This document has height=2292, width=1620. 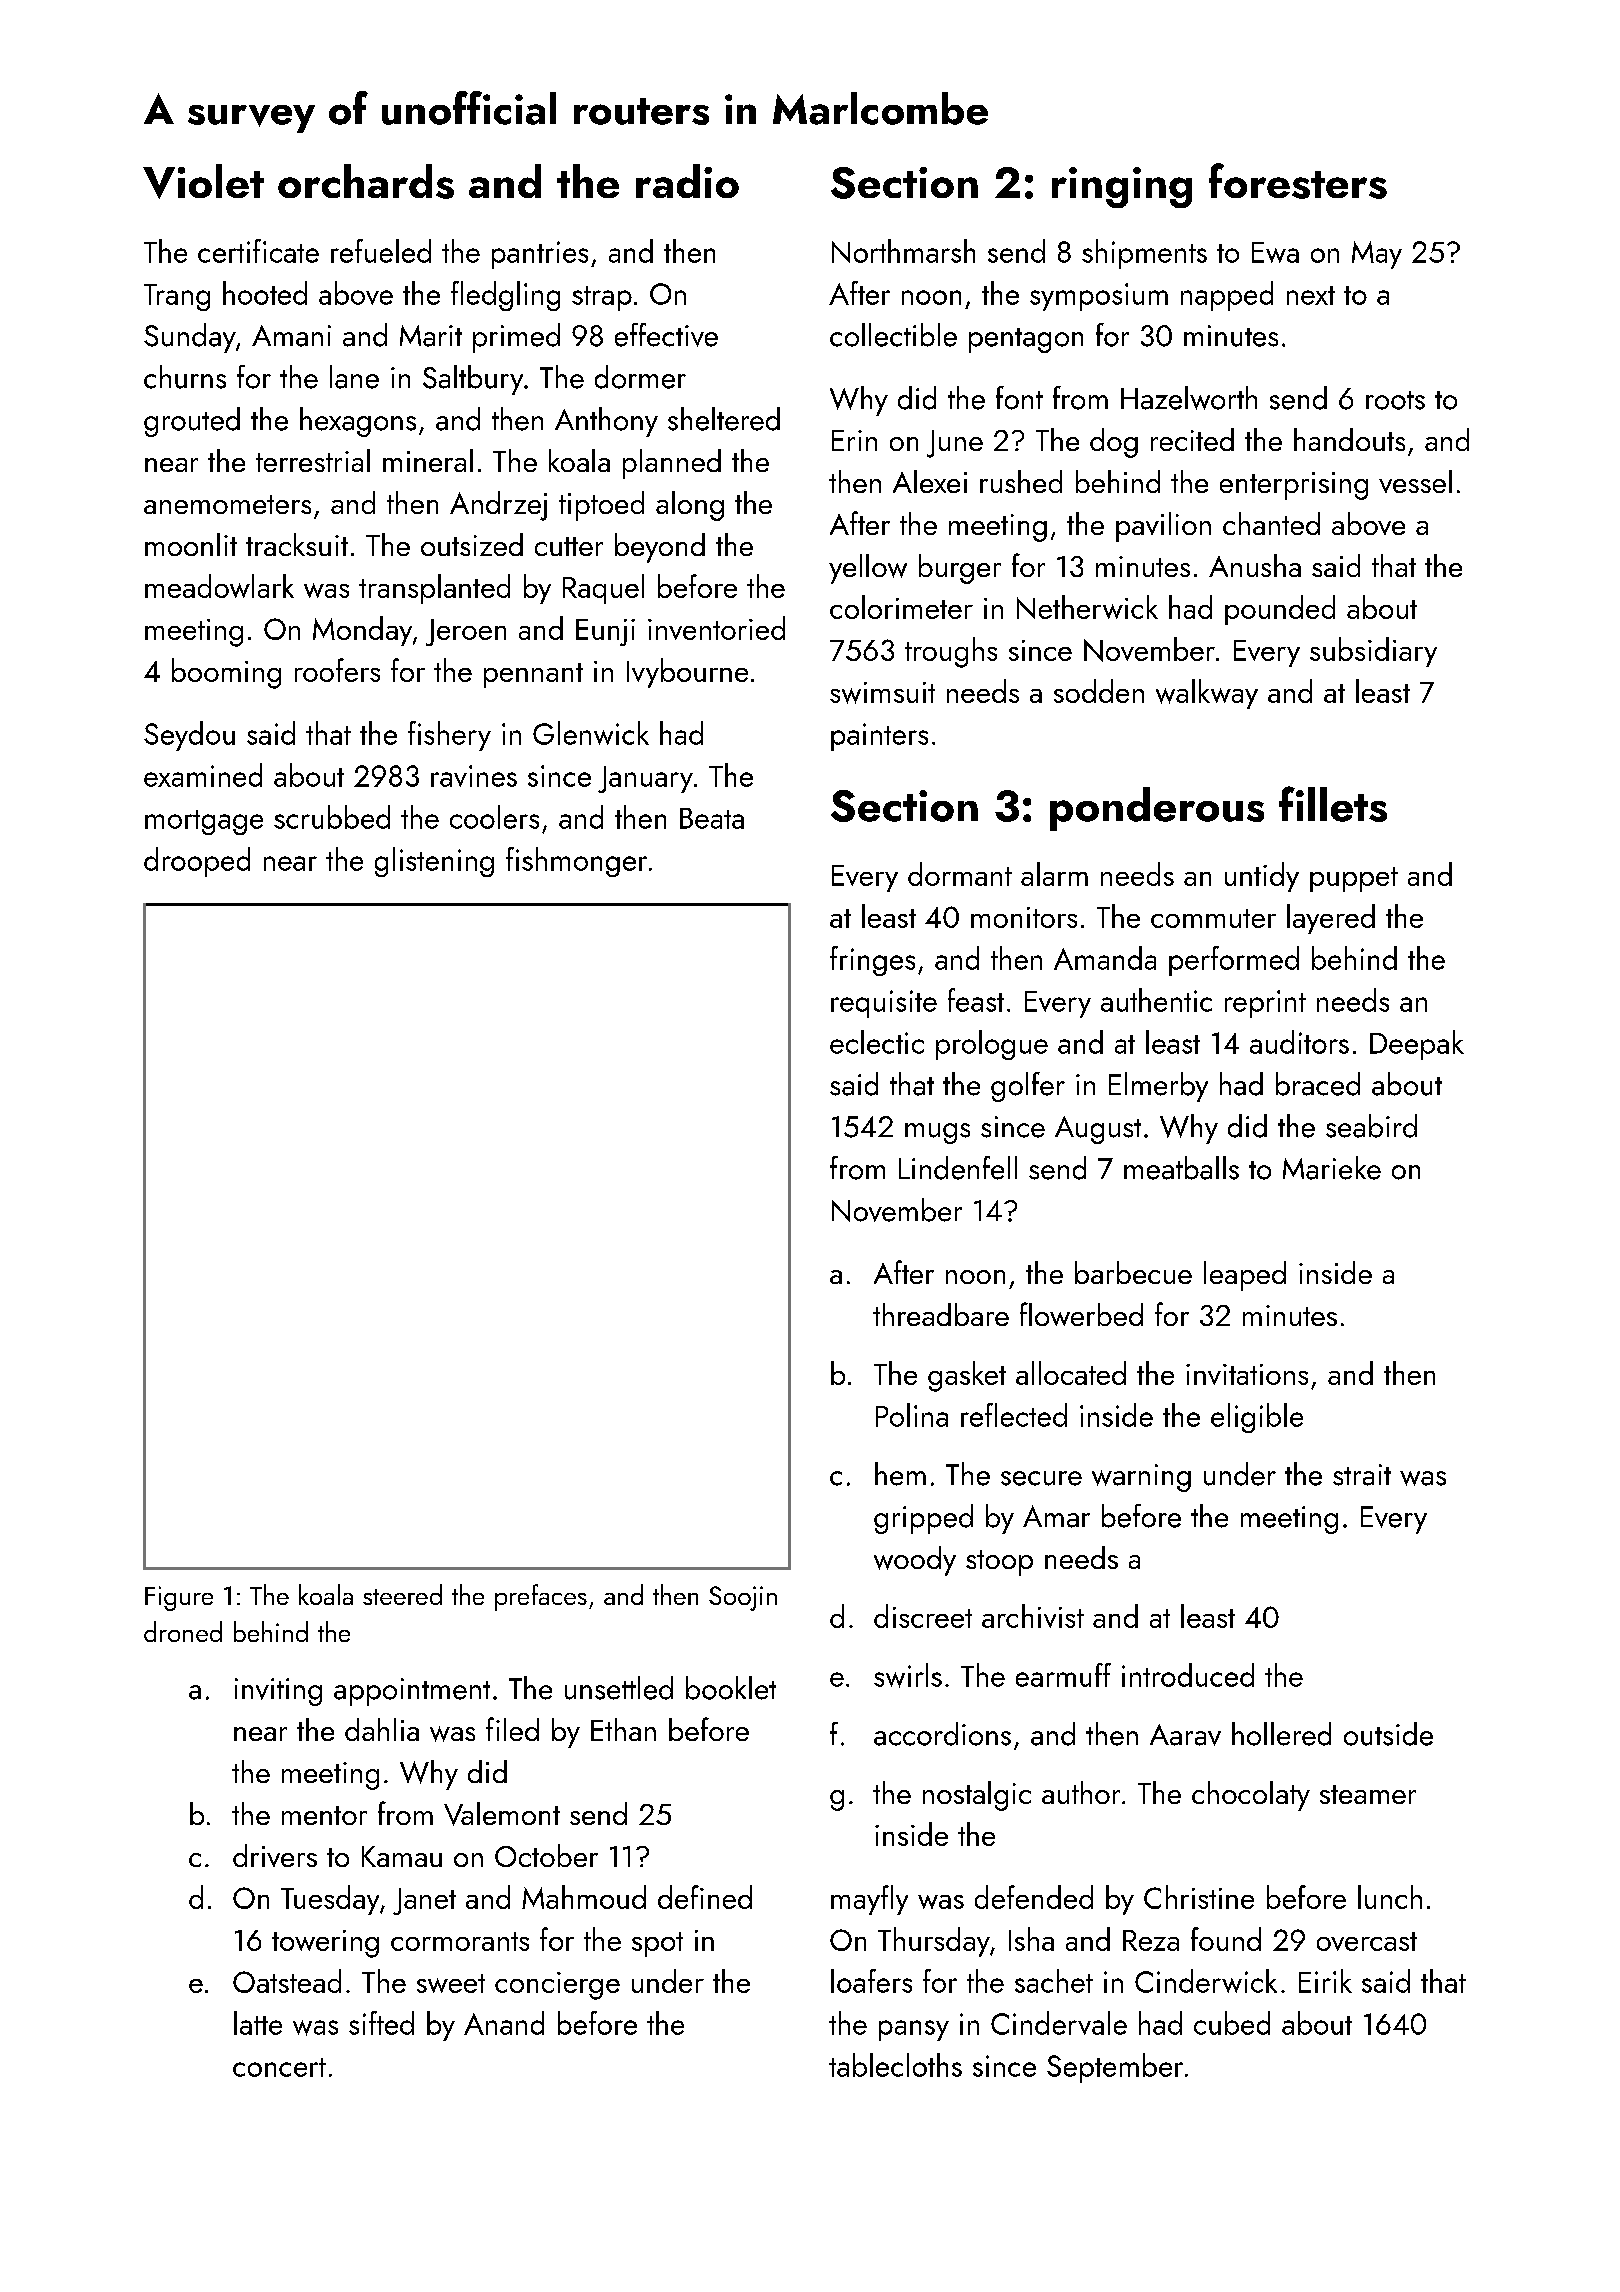 What do you see at coordinates (366, 181) in the document?
I see `orchards` at bounding box center [366, 181].
